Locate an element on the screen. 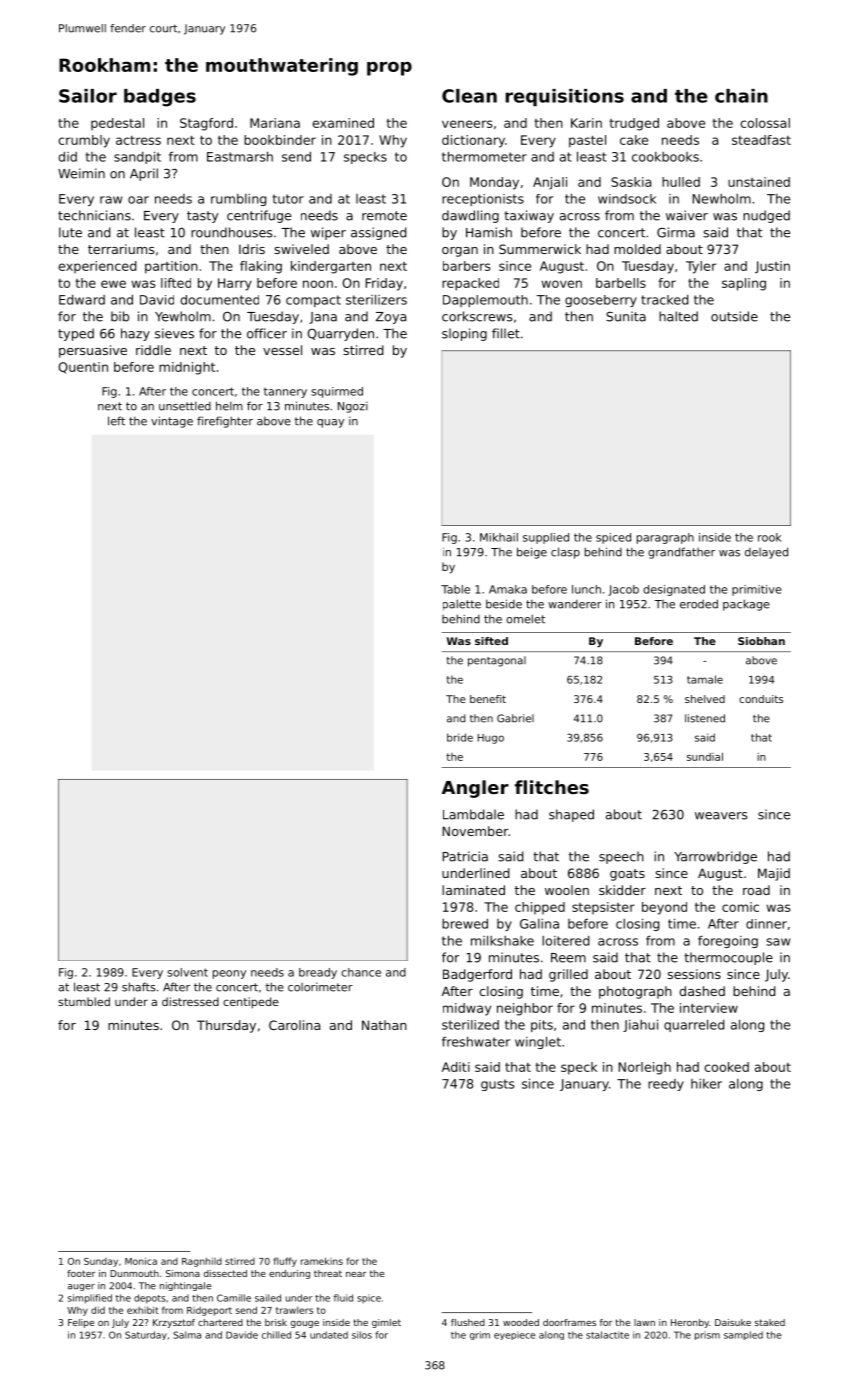 The height and width of the screenshot is (1400, 849). Sailor is located at coordinates (88, 96).
